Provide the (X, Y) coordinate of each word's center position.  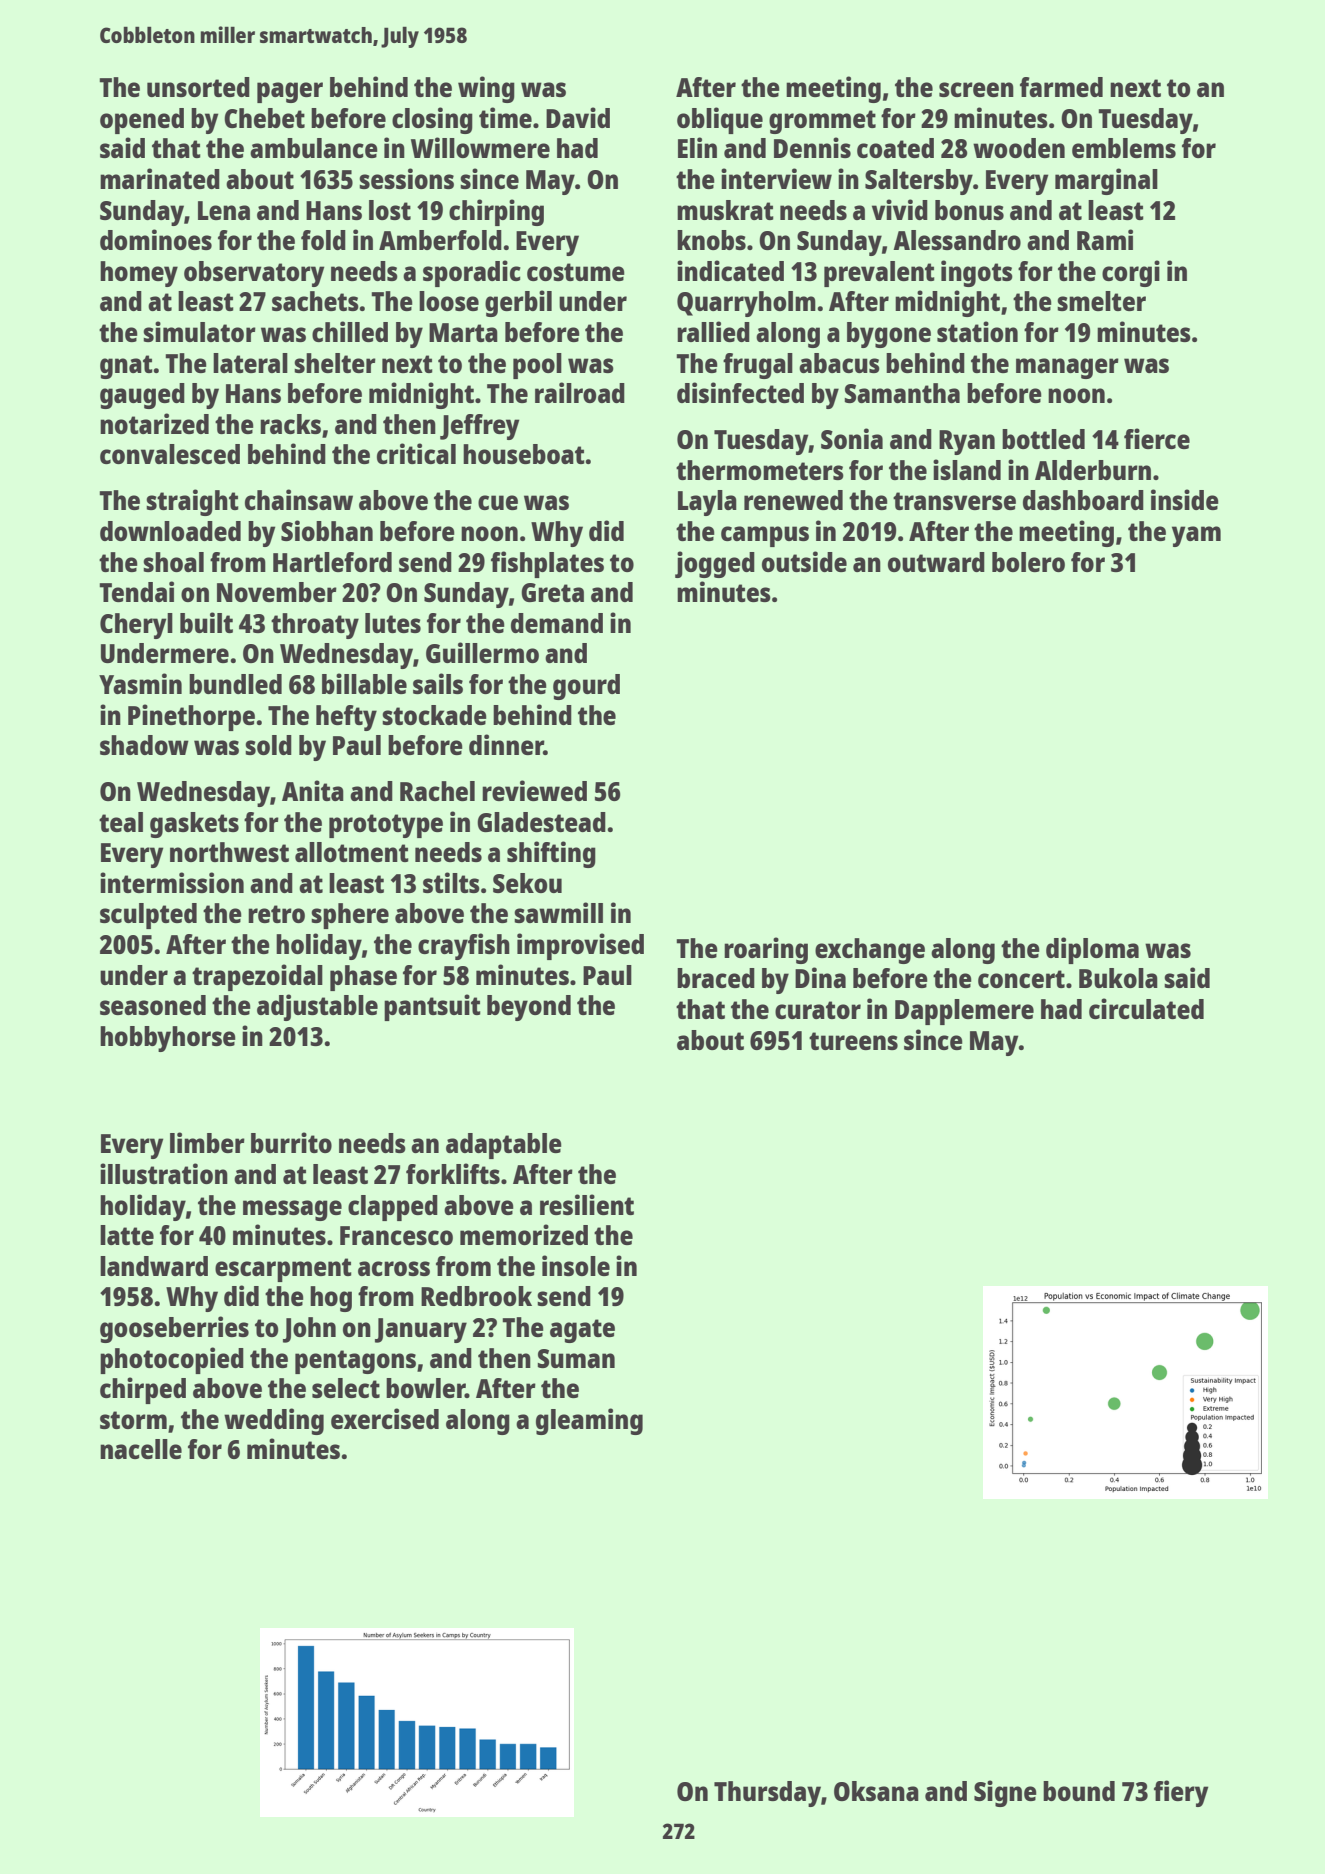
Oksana (876, 1791)
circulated (1146, 1008)
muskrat (725, 210)
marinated (160, 178)
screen (976, 89)
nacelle (141, 1449)
